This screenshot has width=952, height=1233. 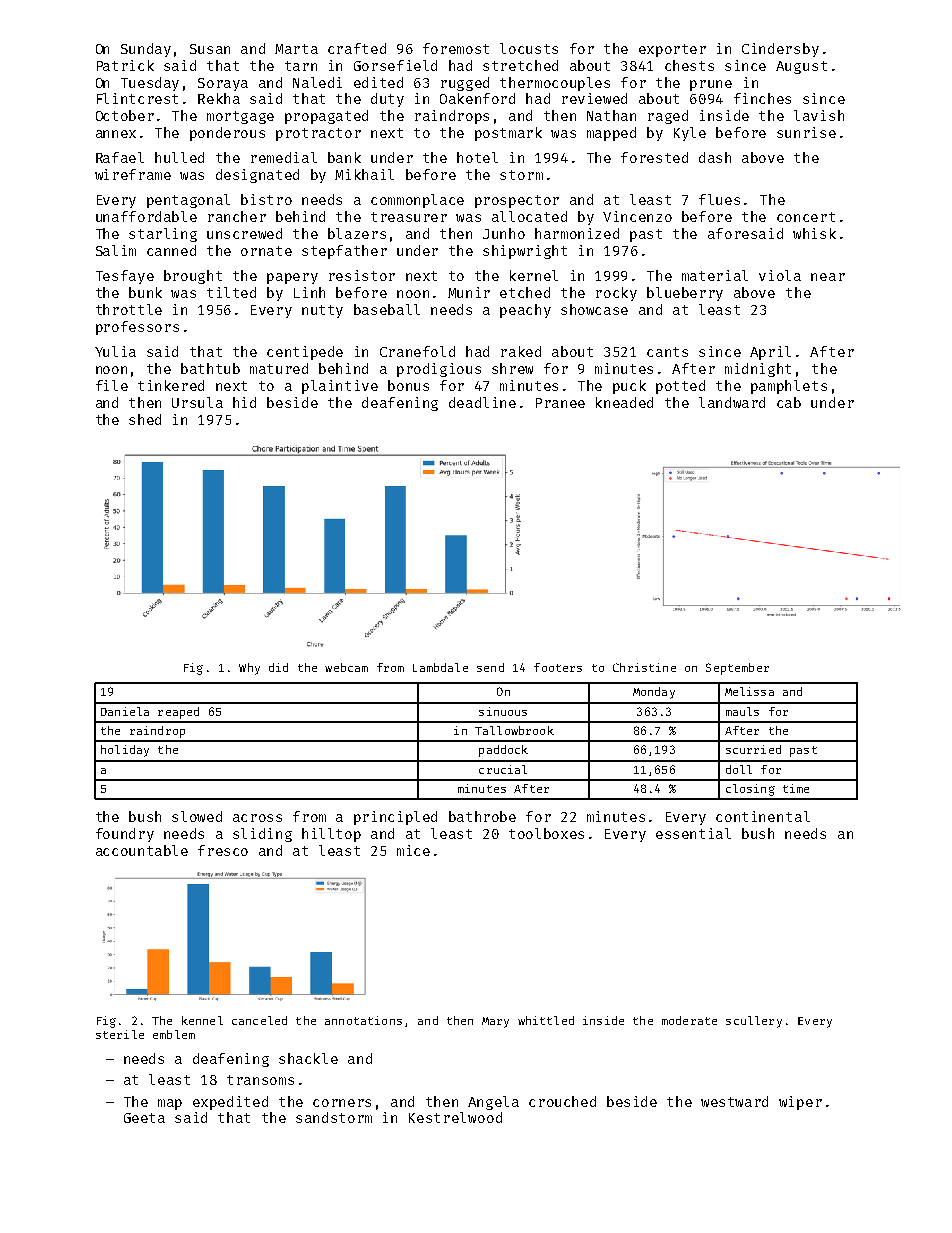 I want to click on shed, so click(x=145, y=419).
